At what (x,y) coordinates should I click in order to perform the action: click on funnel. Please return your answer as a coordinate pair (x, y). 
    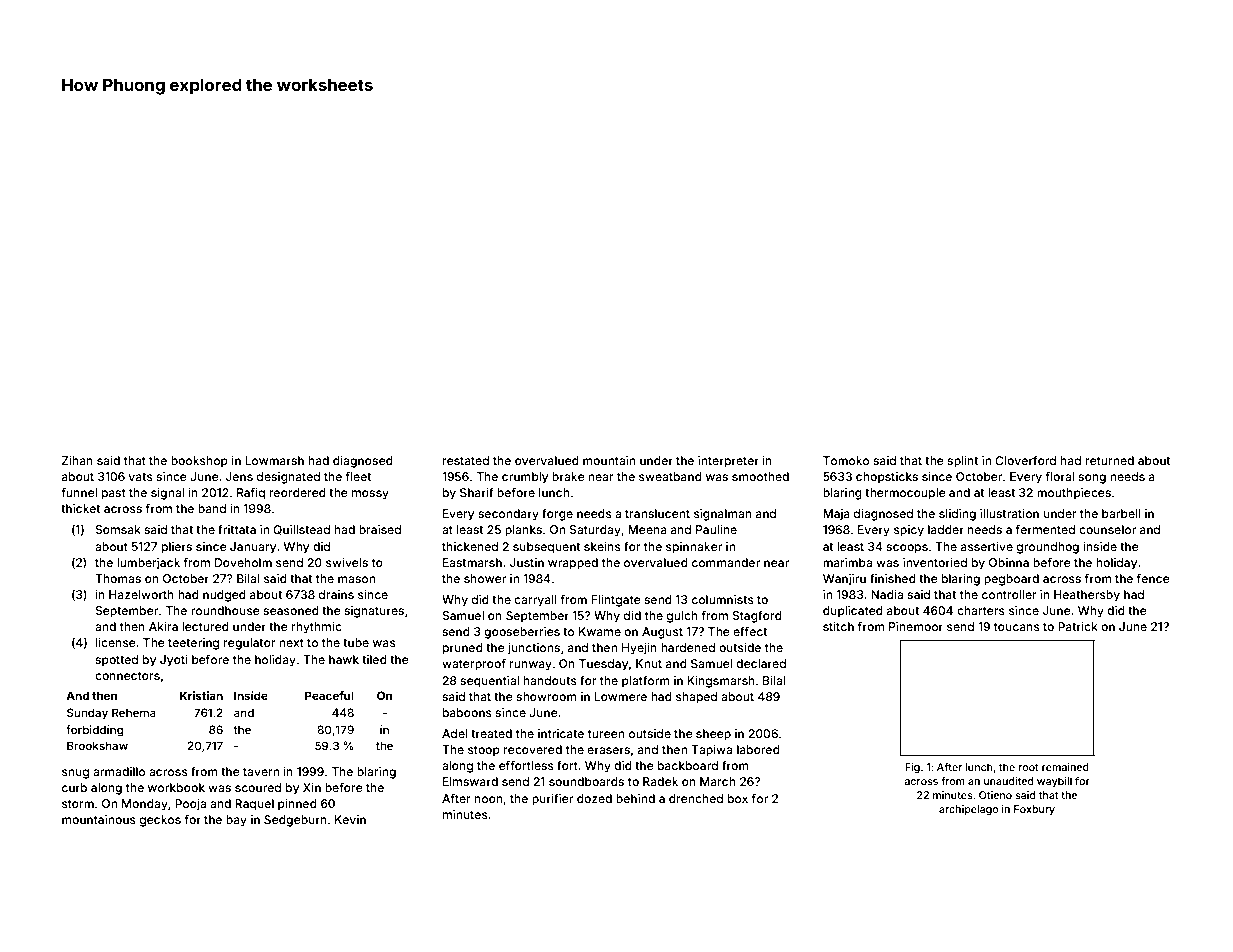
    Looking at the image, I should click on (79, 492).
